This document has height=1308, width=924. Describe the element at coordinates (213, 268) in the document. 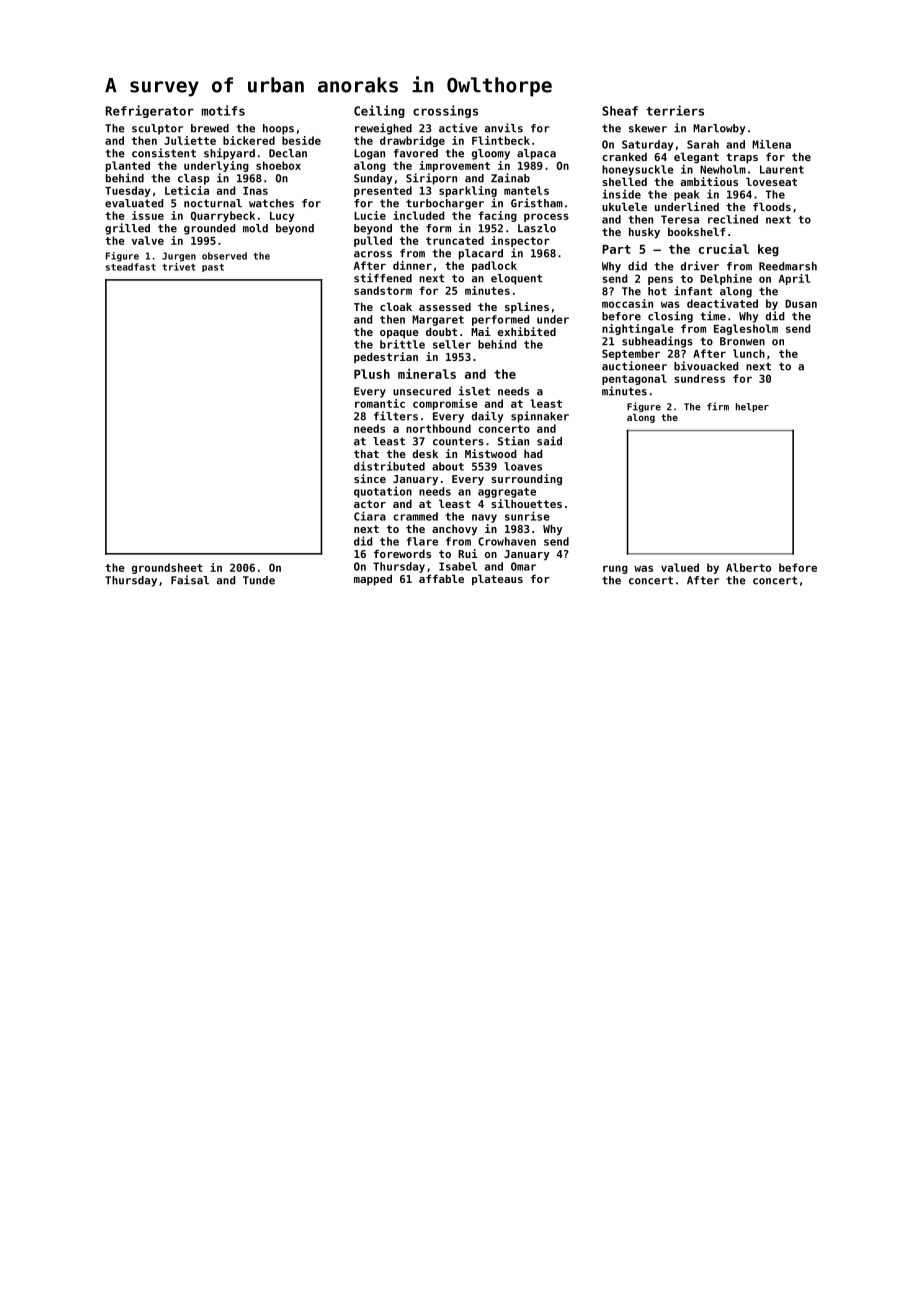

I see `past` at that location.
